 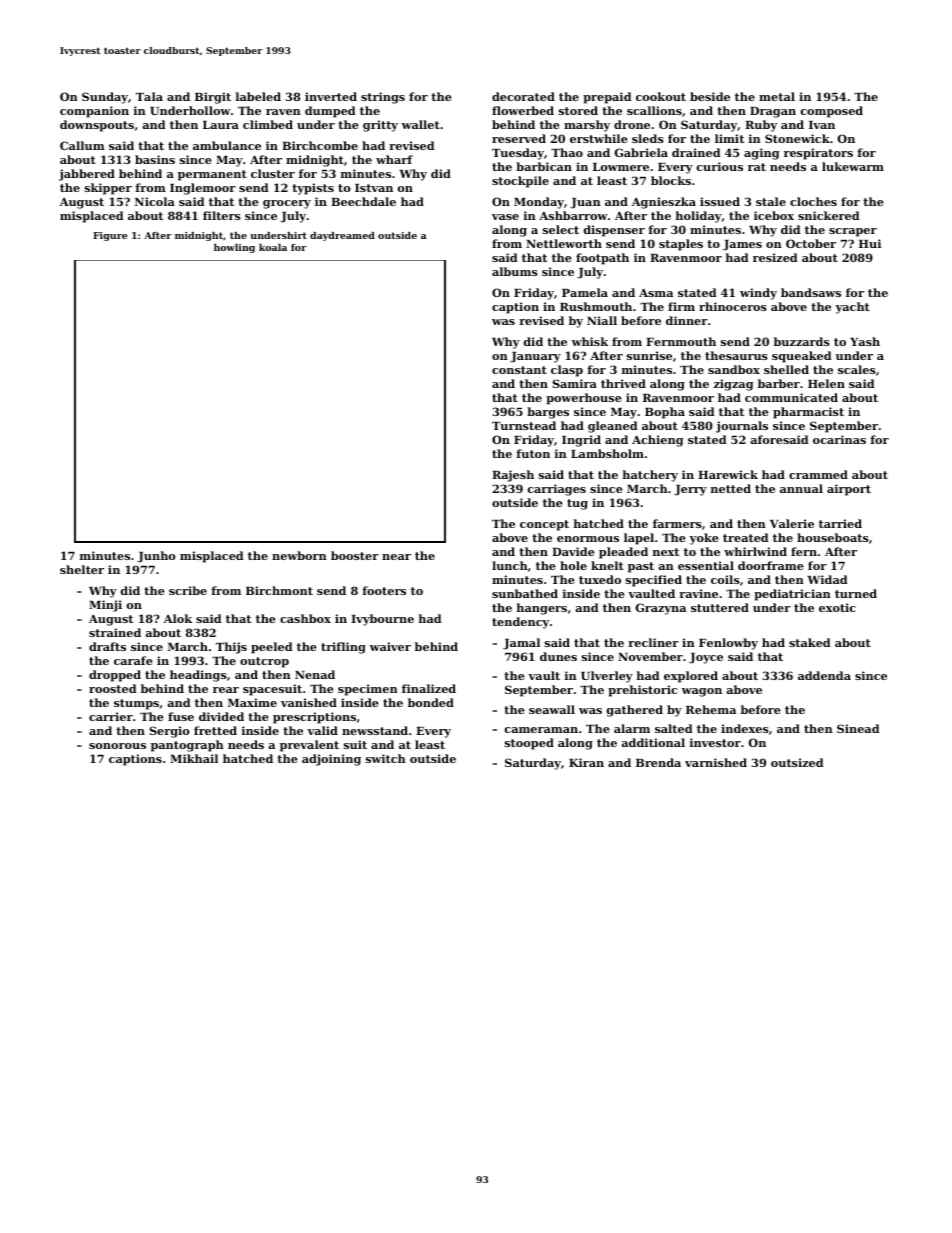 What do you see at coordinates (533, 453) in the document?
I see `futon` at bounding box center [533, 453].
